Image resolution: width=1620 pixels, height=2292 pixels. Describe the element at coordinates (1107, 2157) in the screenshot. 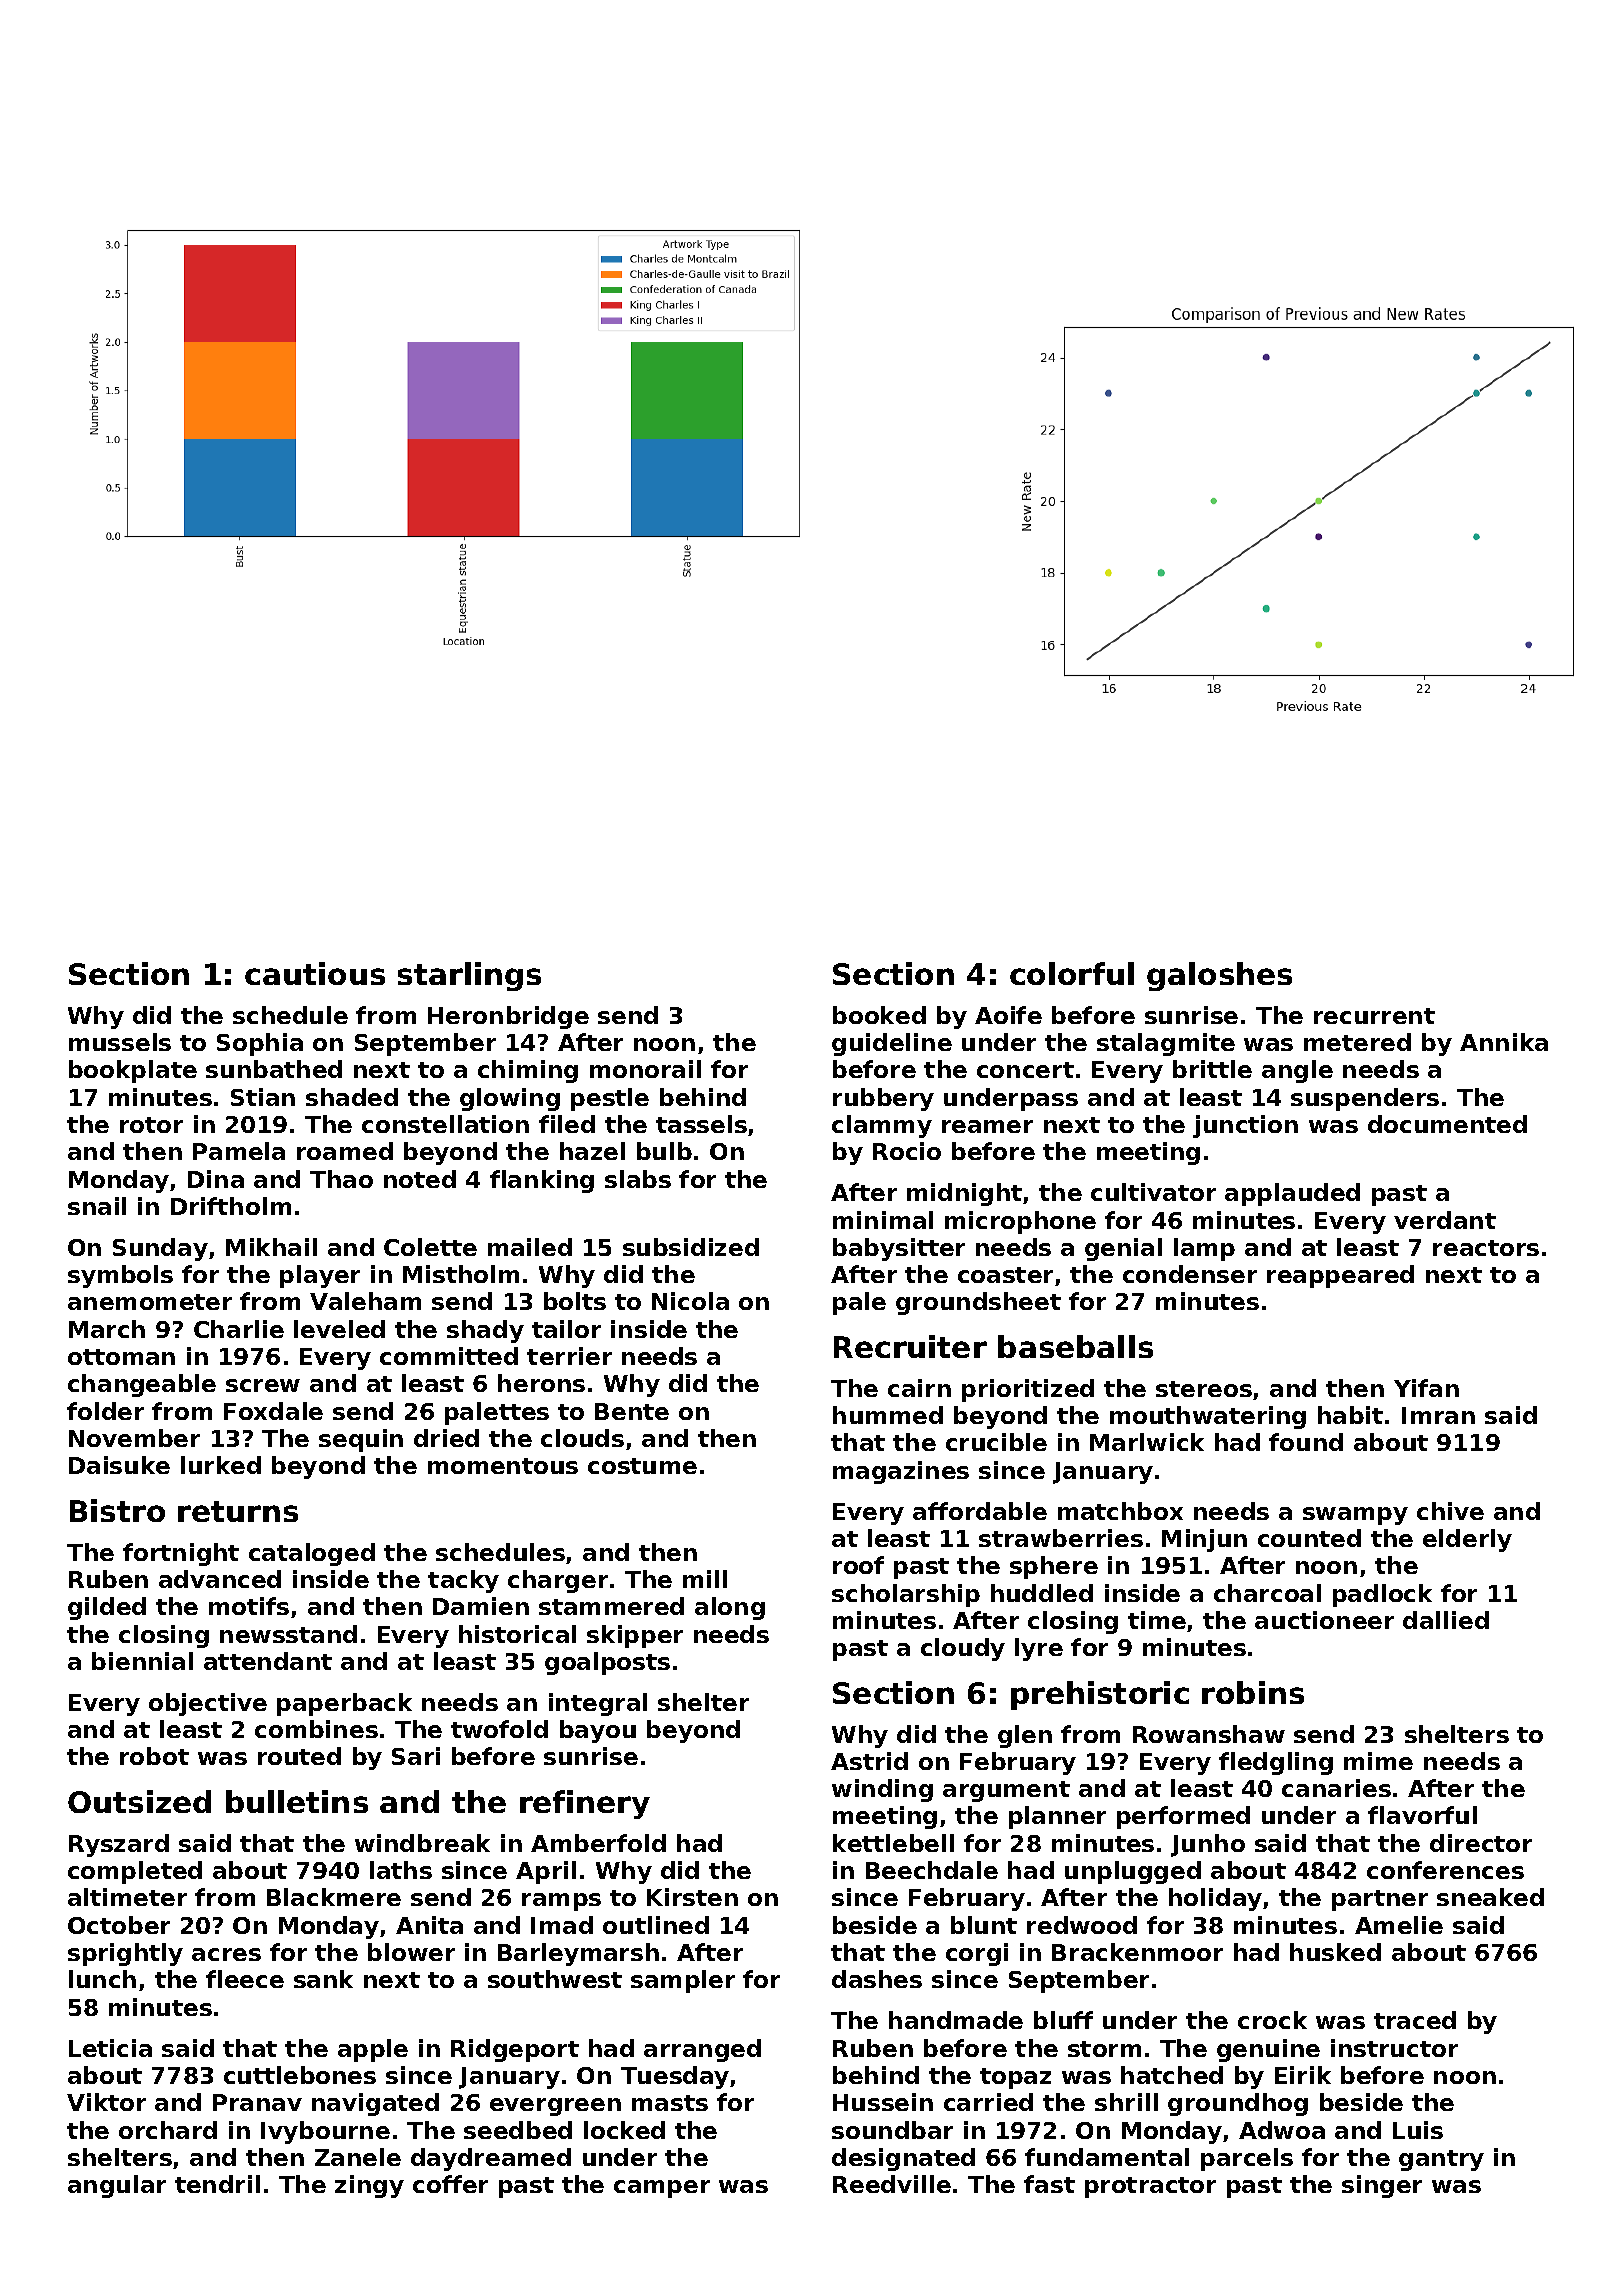

I see `fundamental` at that location.
